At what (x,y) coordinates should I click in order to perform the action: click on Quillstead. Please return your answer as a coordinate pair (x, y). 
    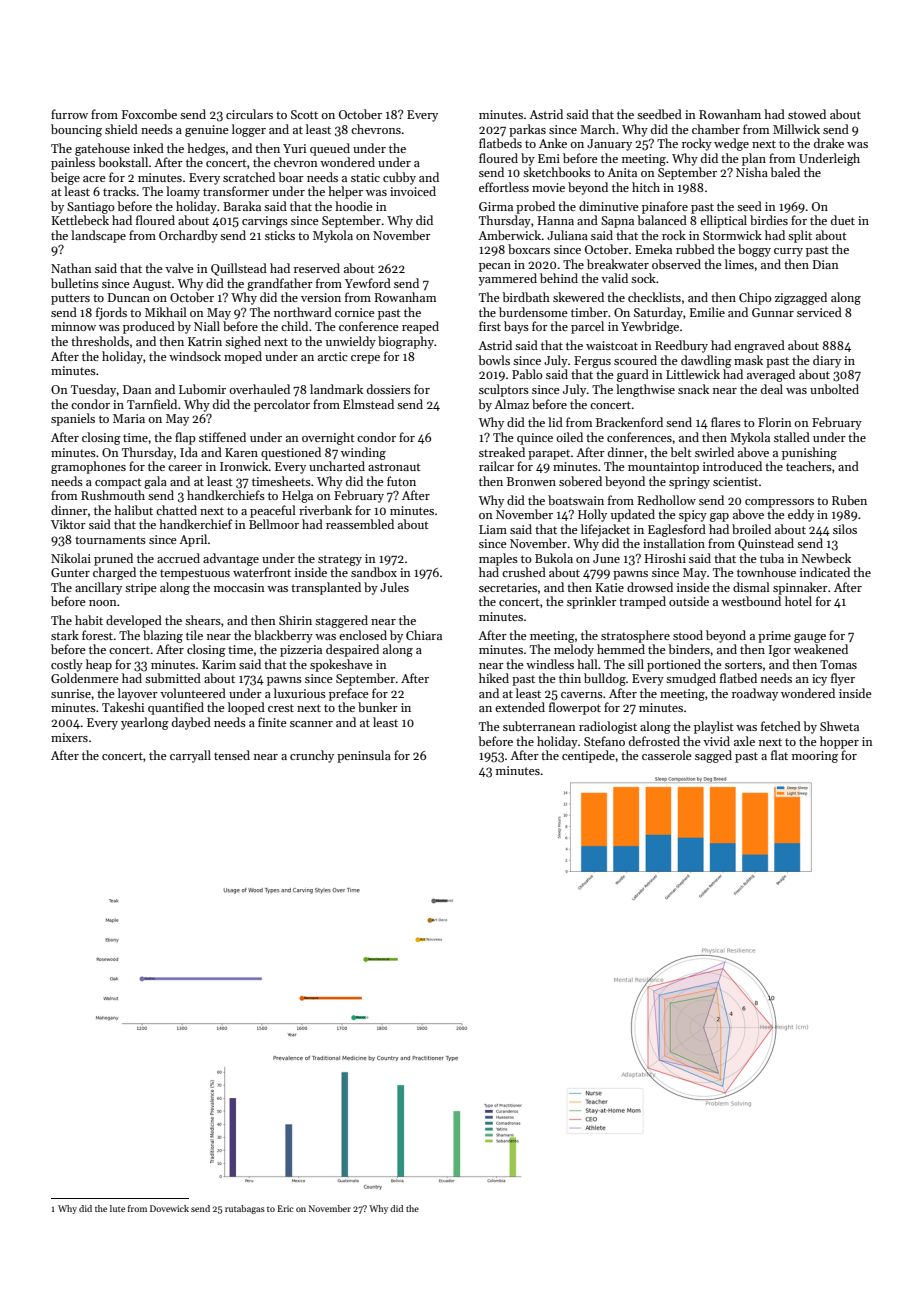
    Looking at the image, I should click on (239, 269).
